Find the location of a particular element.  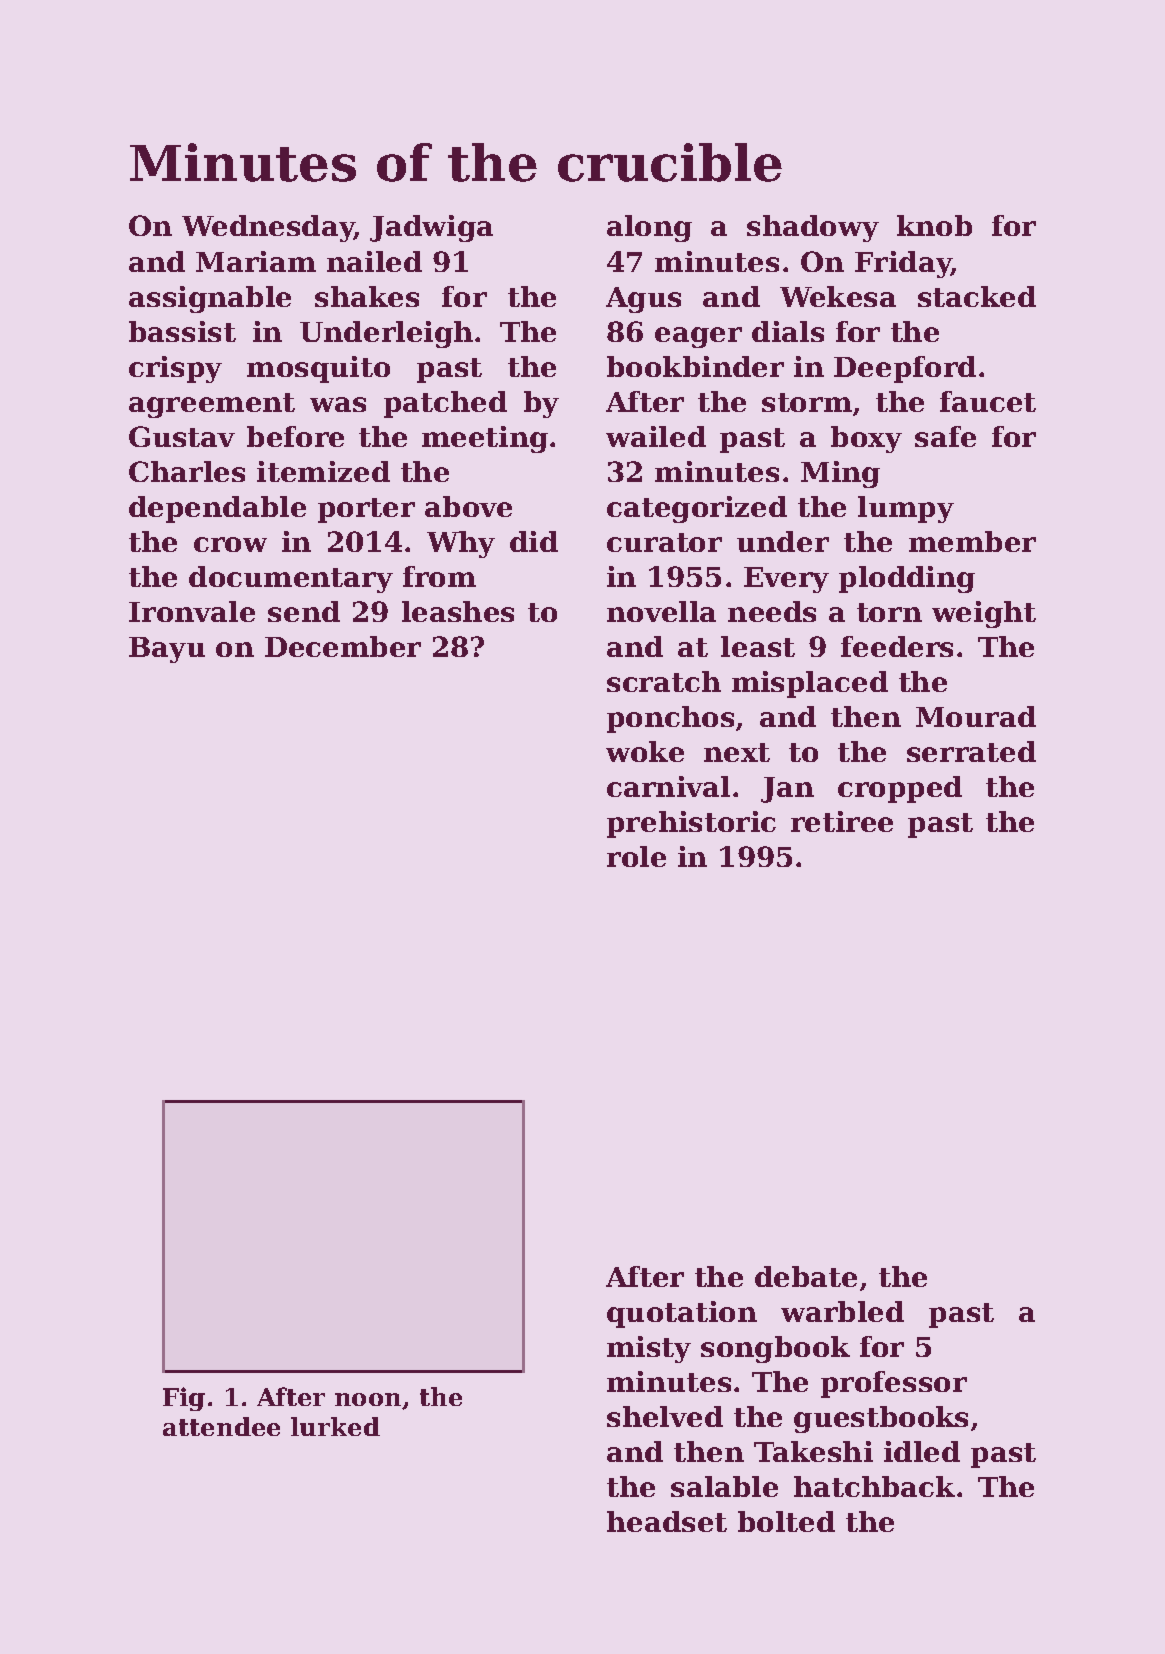

along is located at coordinates (649, 228).
